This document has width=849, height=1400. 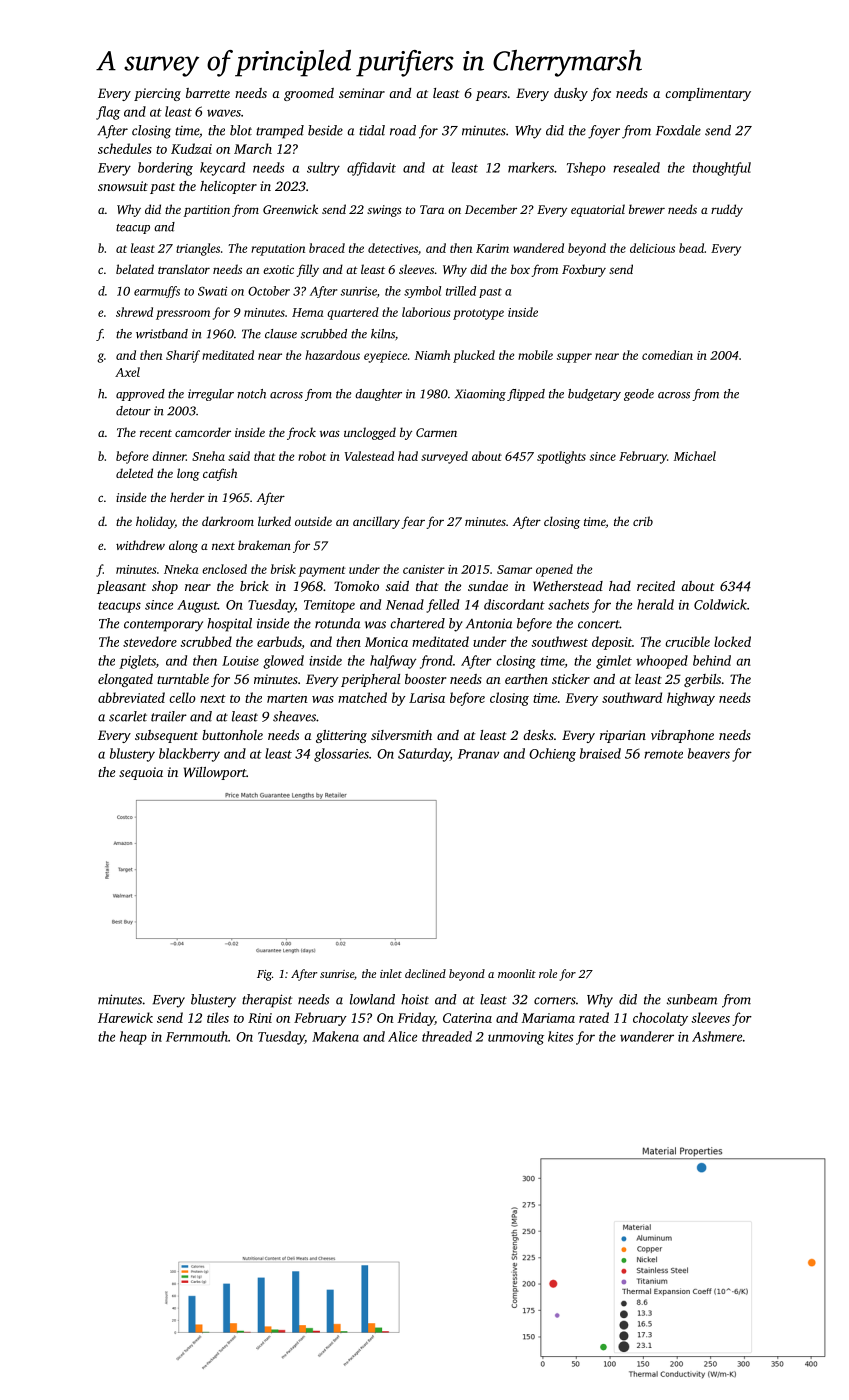 I want to click on darkroom, so click(x=228, y=521).
